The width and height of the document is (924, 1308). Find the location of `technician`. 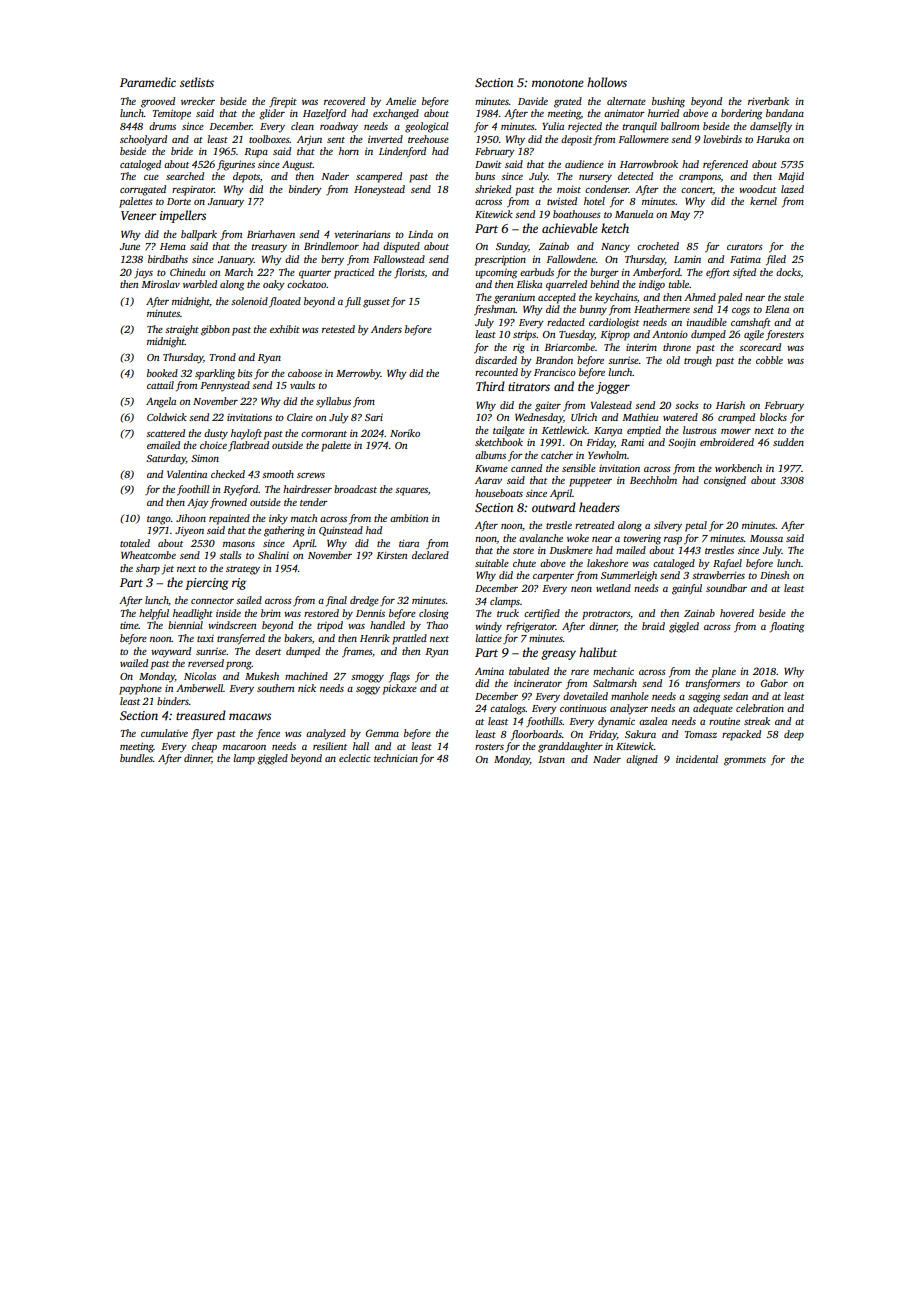

technician is located at coordinates (396, 758).
